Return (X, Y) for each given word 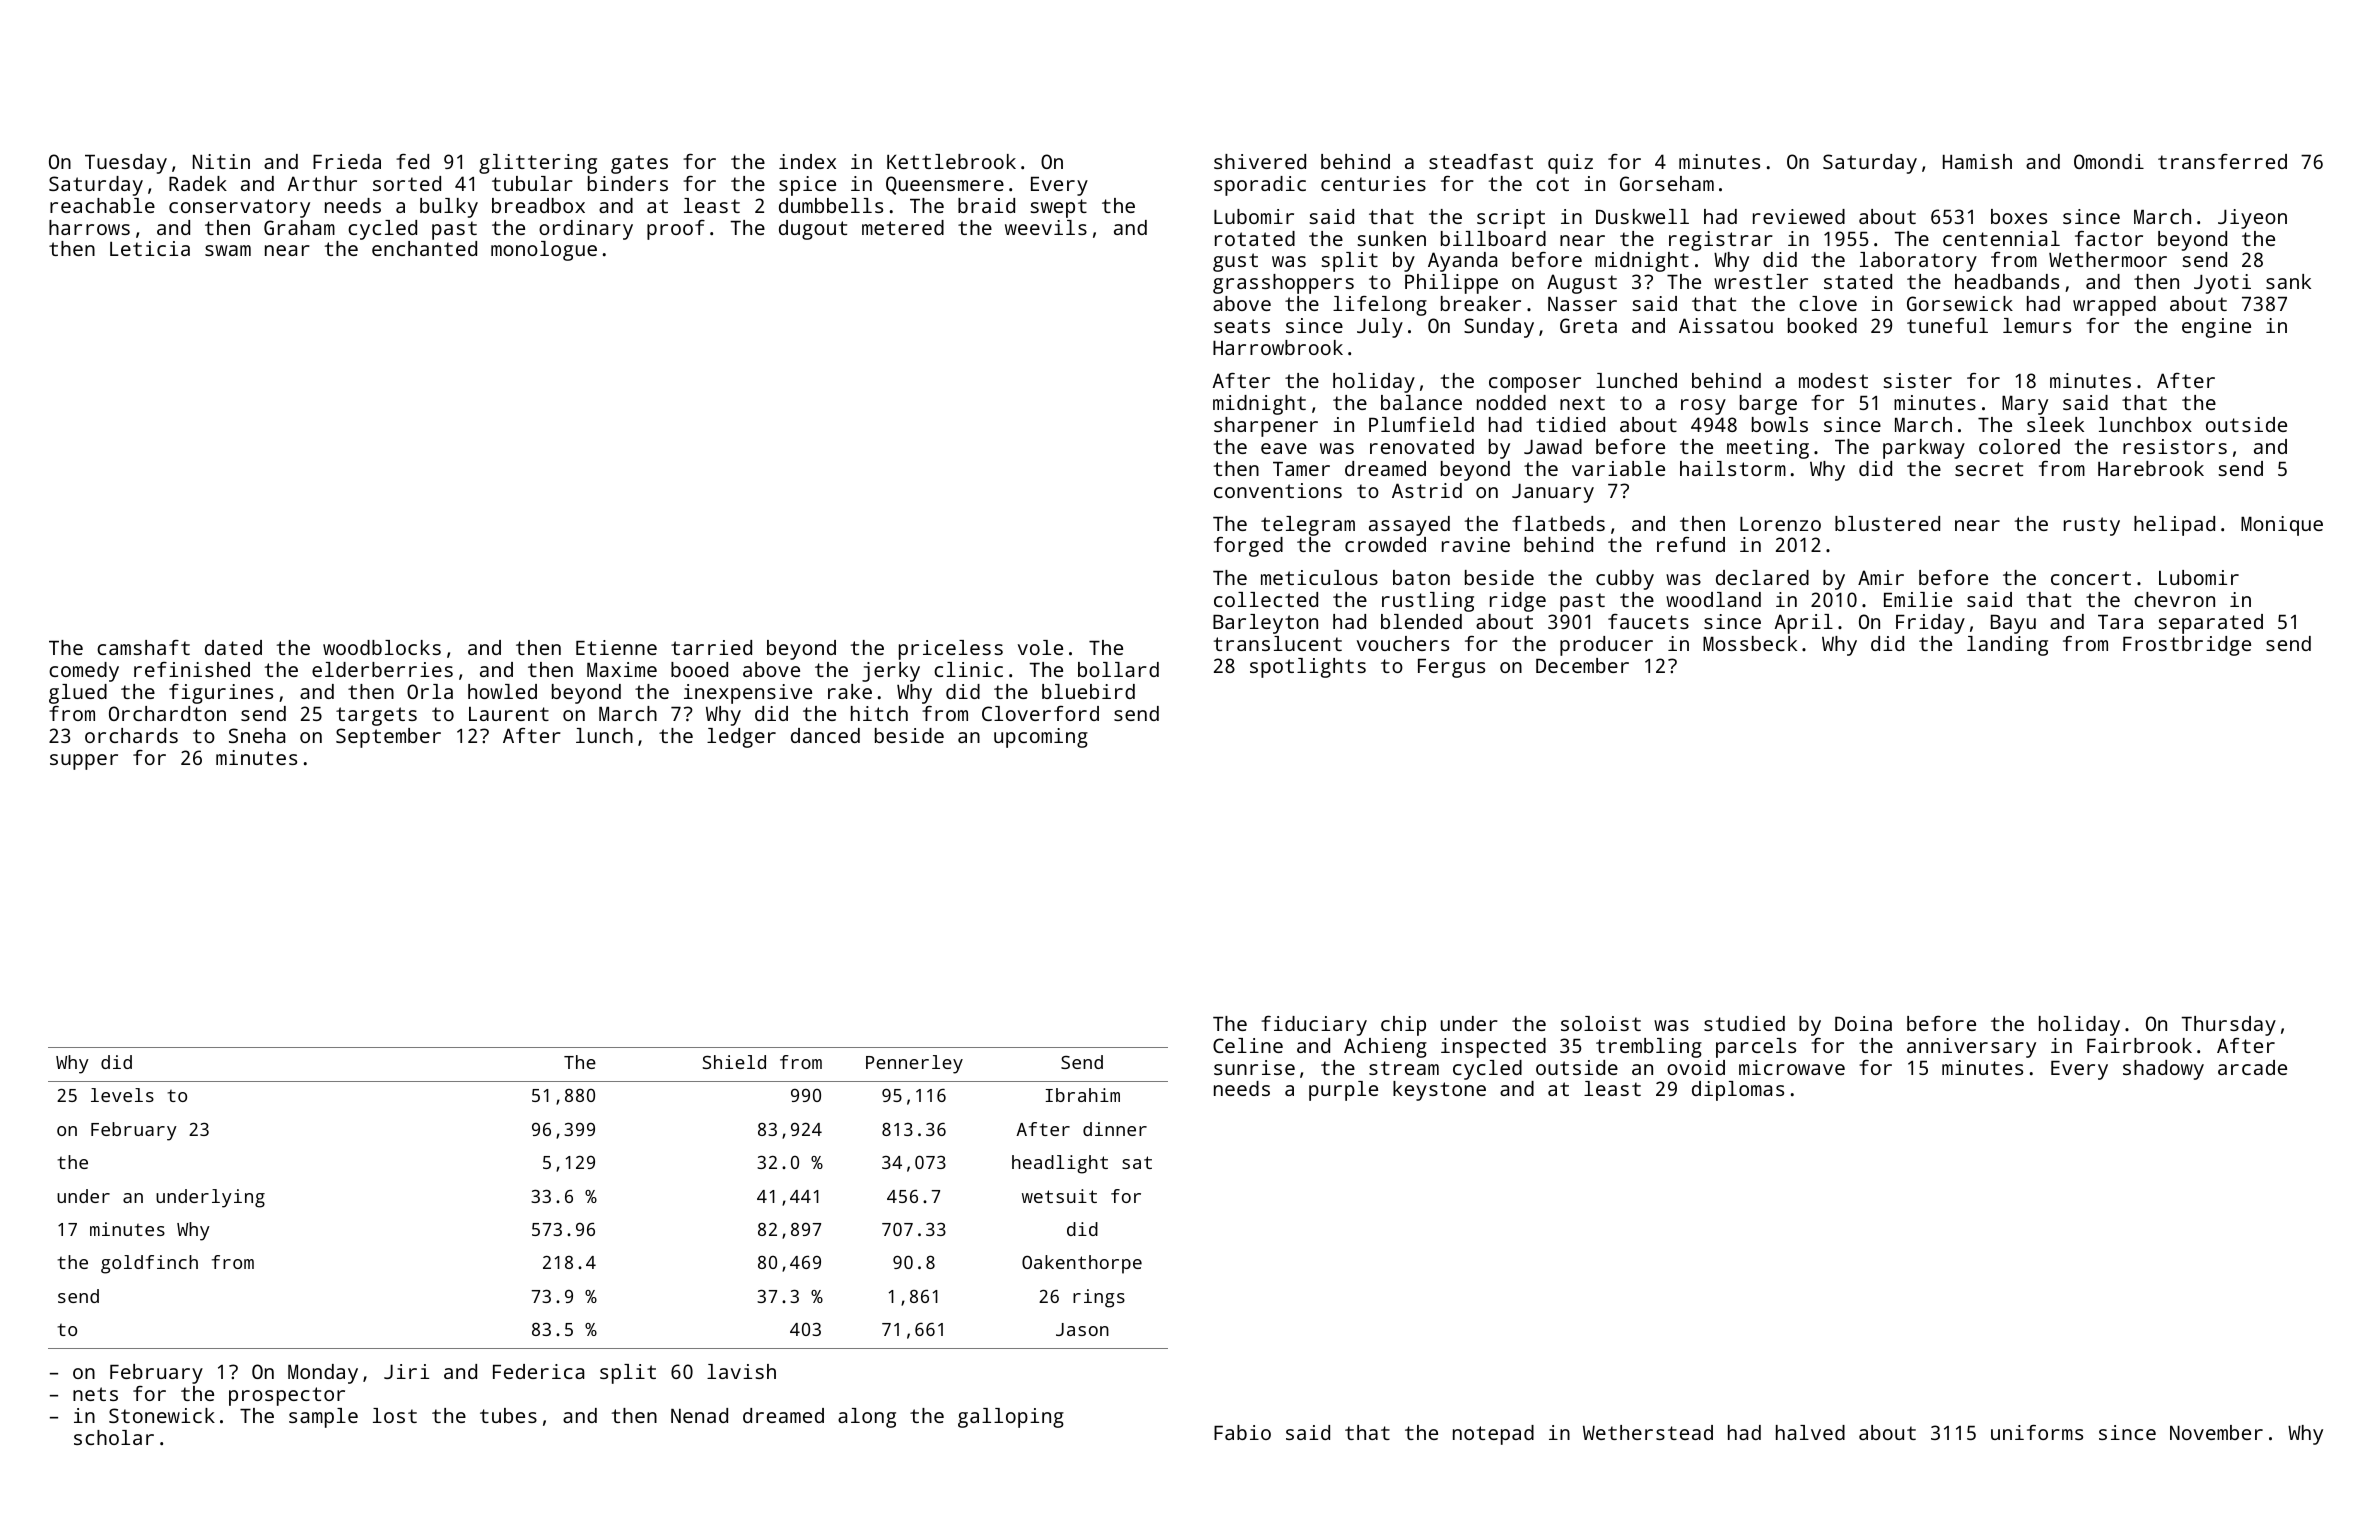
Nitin (221, 161)
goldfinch (149, 1264)
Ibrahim (1083, 1095)
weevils (1046, 227)
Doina (1863, 1023)
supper (84, 762)
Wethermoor (2108, 259)
